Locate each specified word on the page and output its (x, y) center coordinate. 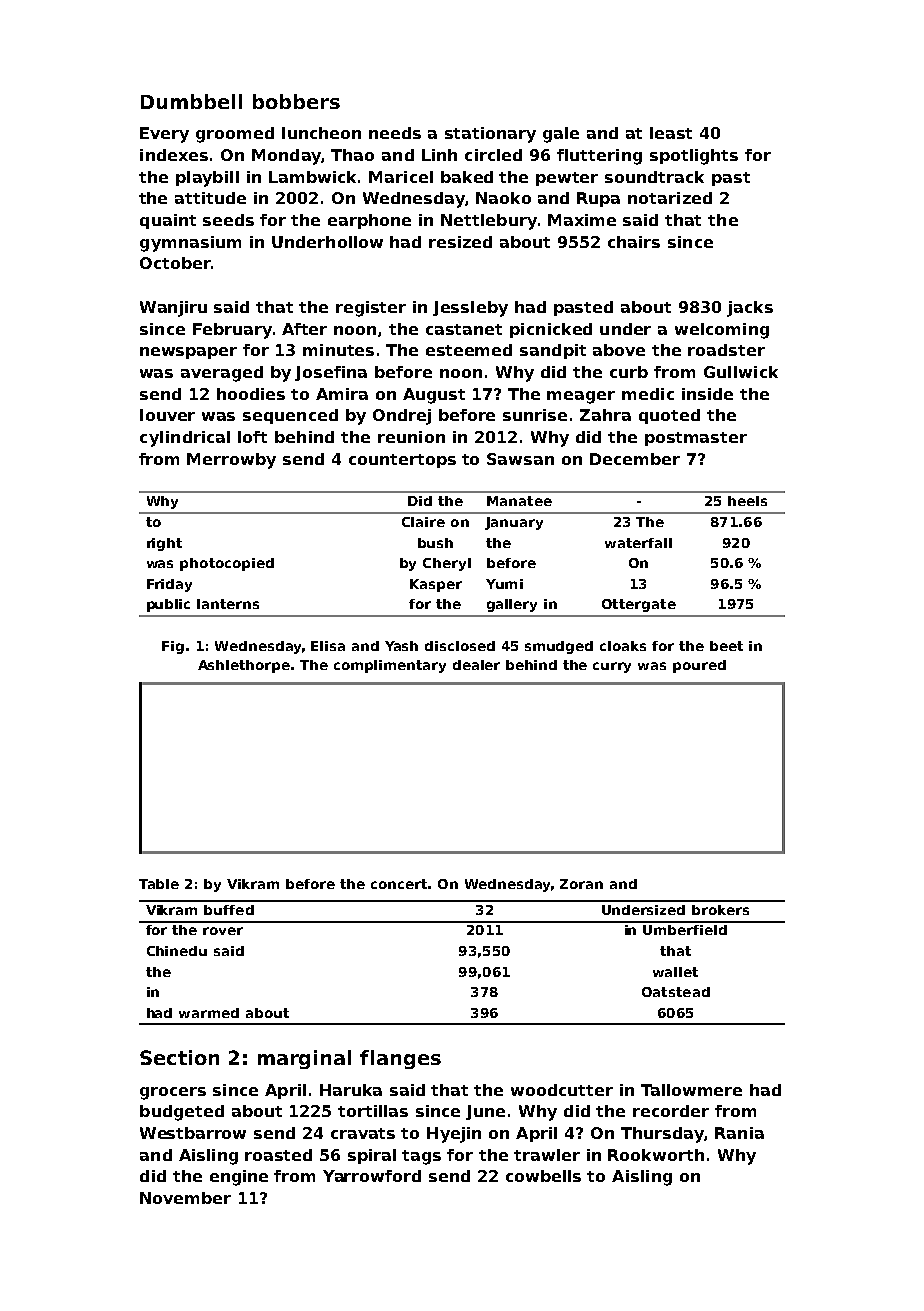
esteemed (469, 350)
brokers (720, 910)
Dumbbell (191, 101)
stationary (490, 135)
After (304, 329)
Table (159, 884)
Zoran (581, 884)
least (671, 133)
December (635, 459)
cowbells (543, 1176)
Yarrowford (372, 1176)
